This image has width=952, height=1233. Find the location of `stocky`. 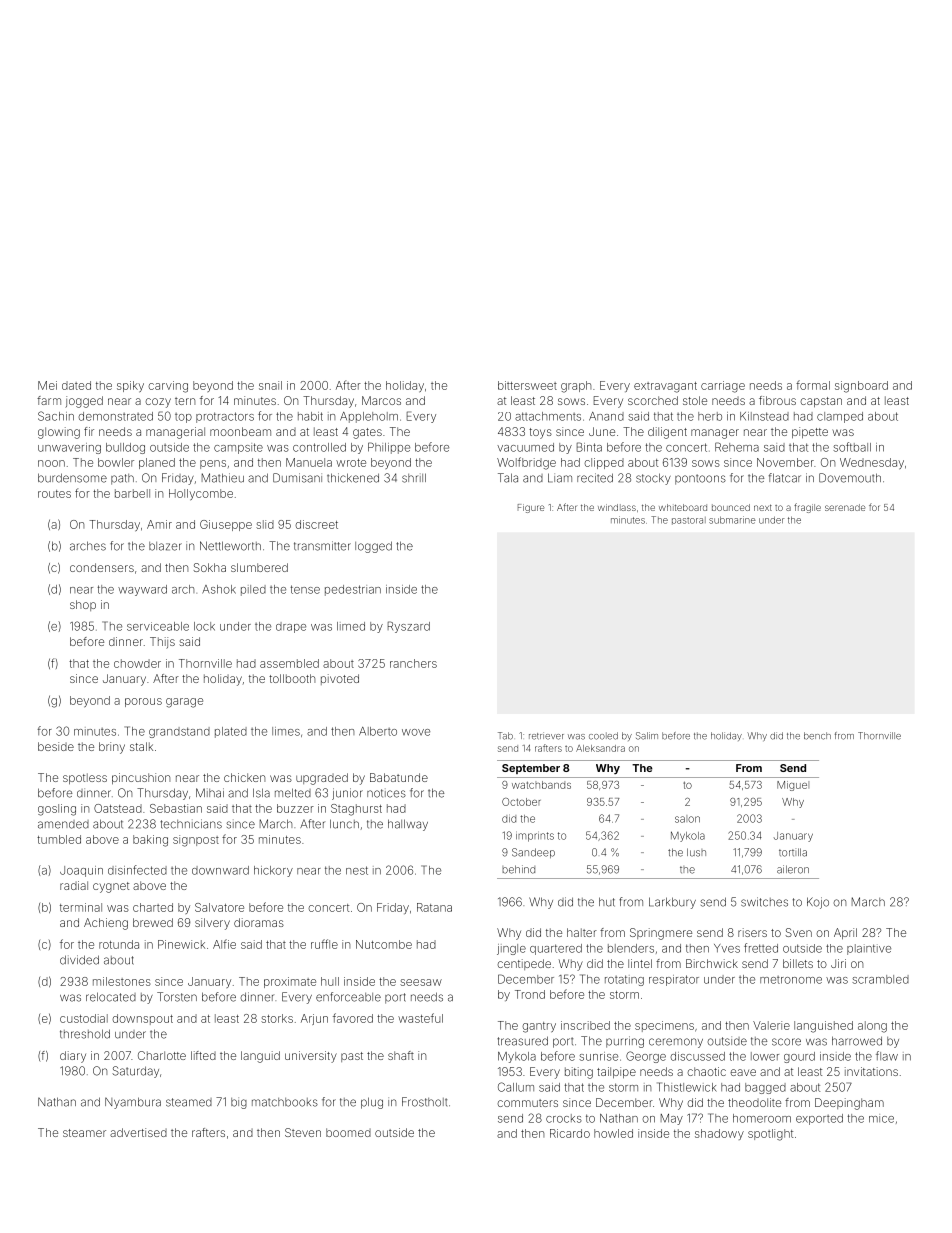

stocky is located at coordinates (653, 479).
